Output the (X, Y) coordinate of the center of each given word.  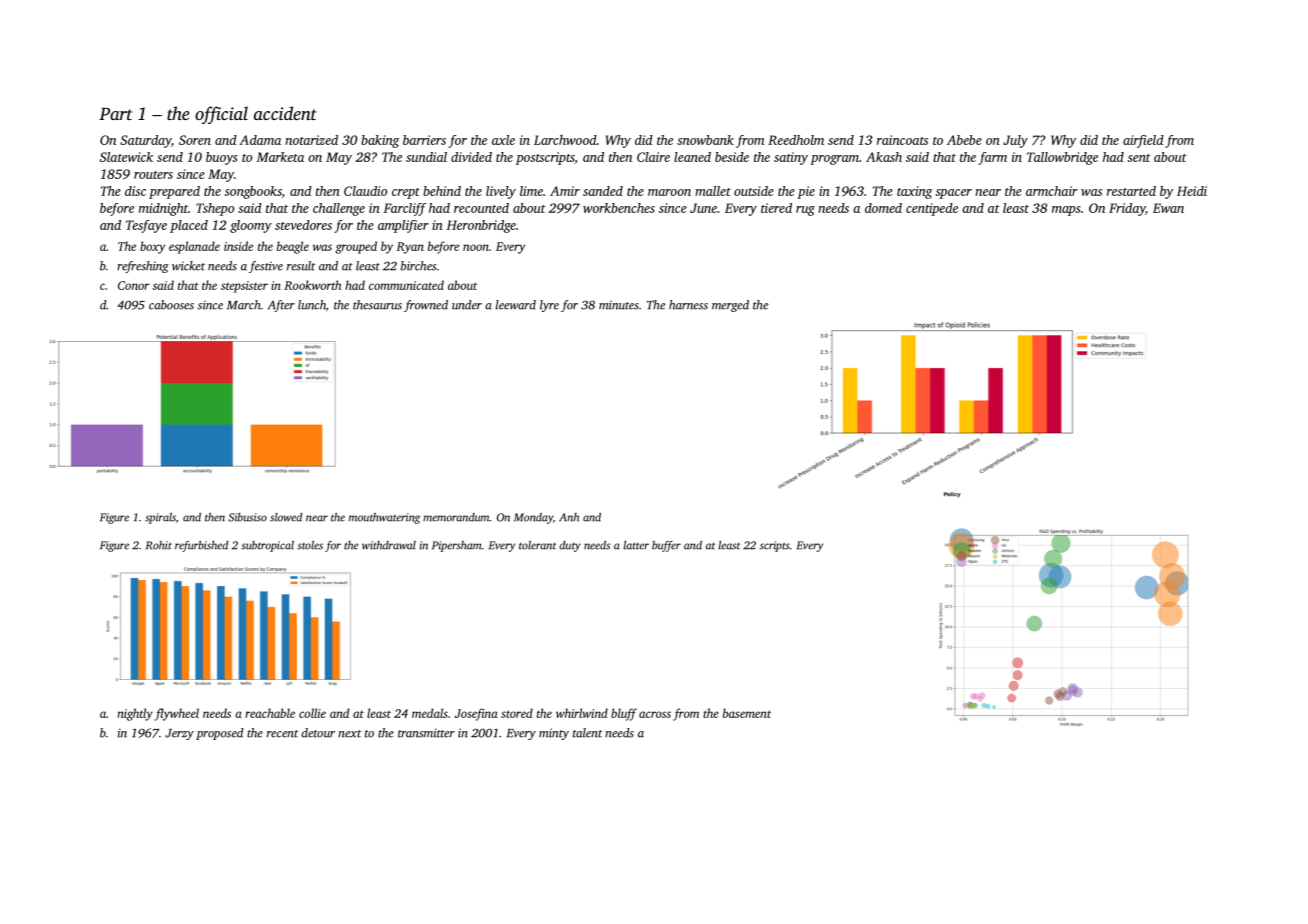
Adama (260, 140)
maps (1066, 211)
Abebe (964, 140)
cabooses (171, 305)
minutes (619, 305)
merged (730, 306)
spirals (160, 518)
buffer (666, 546)
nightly (135, 714)
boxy (152, 247)
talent (587, 733)
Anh (569, 517)
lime (531, 191)
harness (688, 305)
